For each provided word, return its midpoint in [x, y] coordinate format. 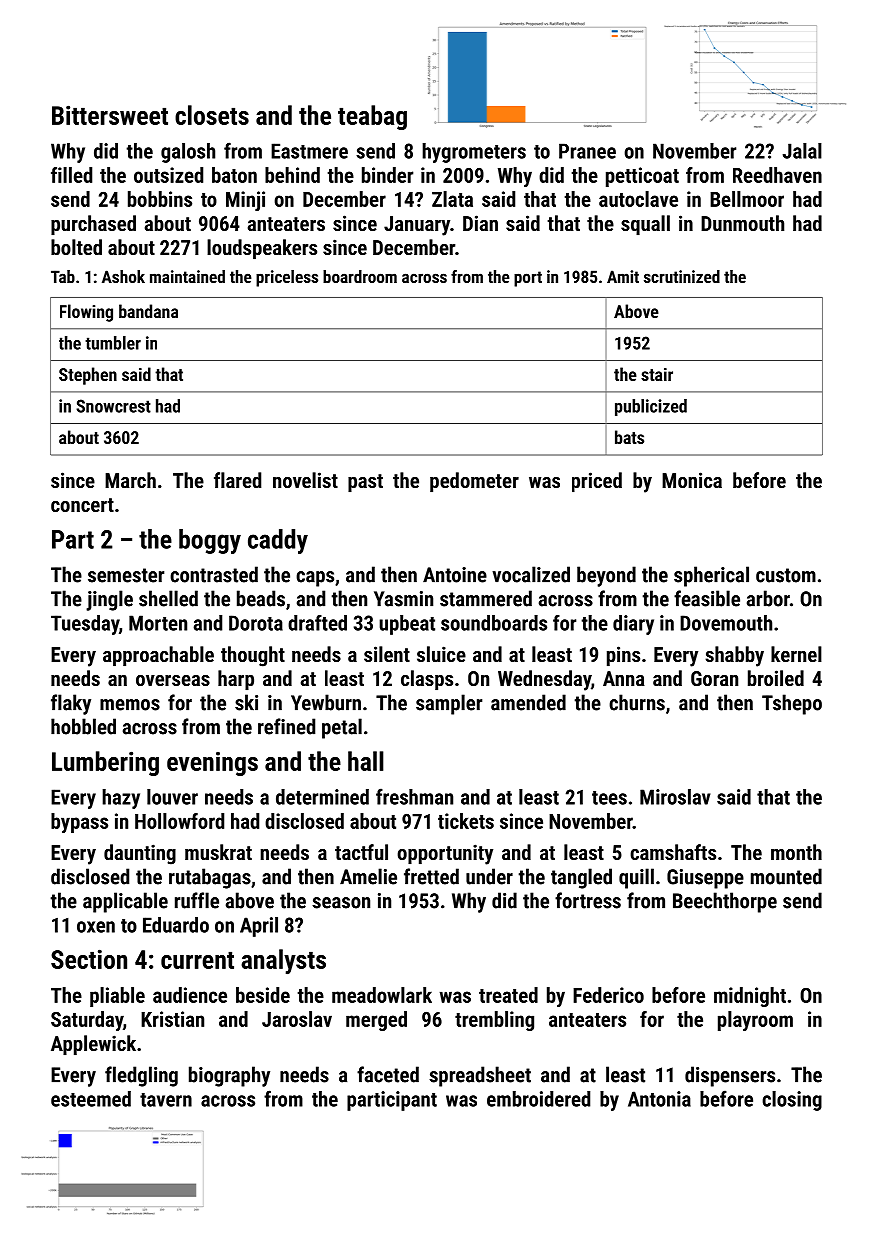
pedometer [474, 482]
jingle [109, 600]
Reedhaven [777, 175]
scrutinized [682, 276]
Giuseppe [705, 879]
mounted [786, 876]
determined [322, 797]
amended [528, 702]
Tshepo [792, 704]
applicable [125, 902]
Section [89, 959]
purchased [93, 225]
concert [82, 505]
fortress [588, 900]
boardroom [360, 276]
